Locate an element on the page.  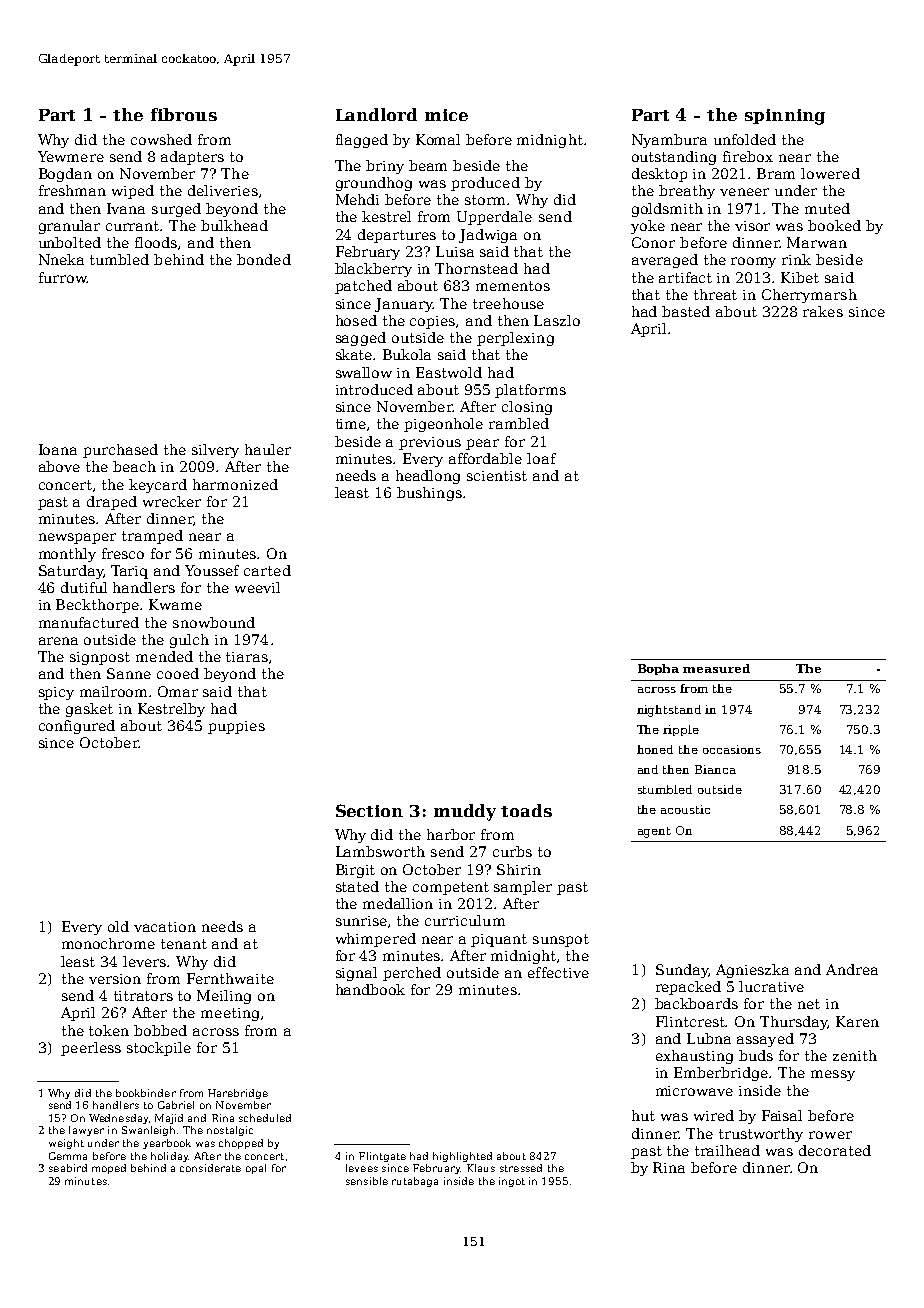
mice is located at coordinates (446, 115).
